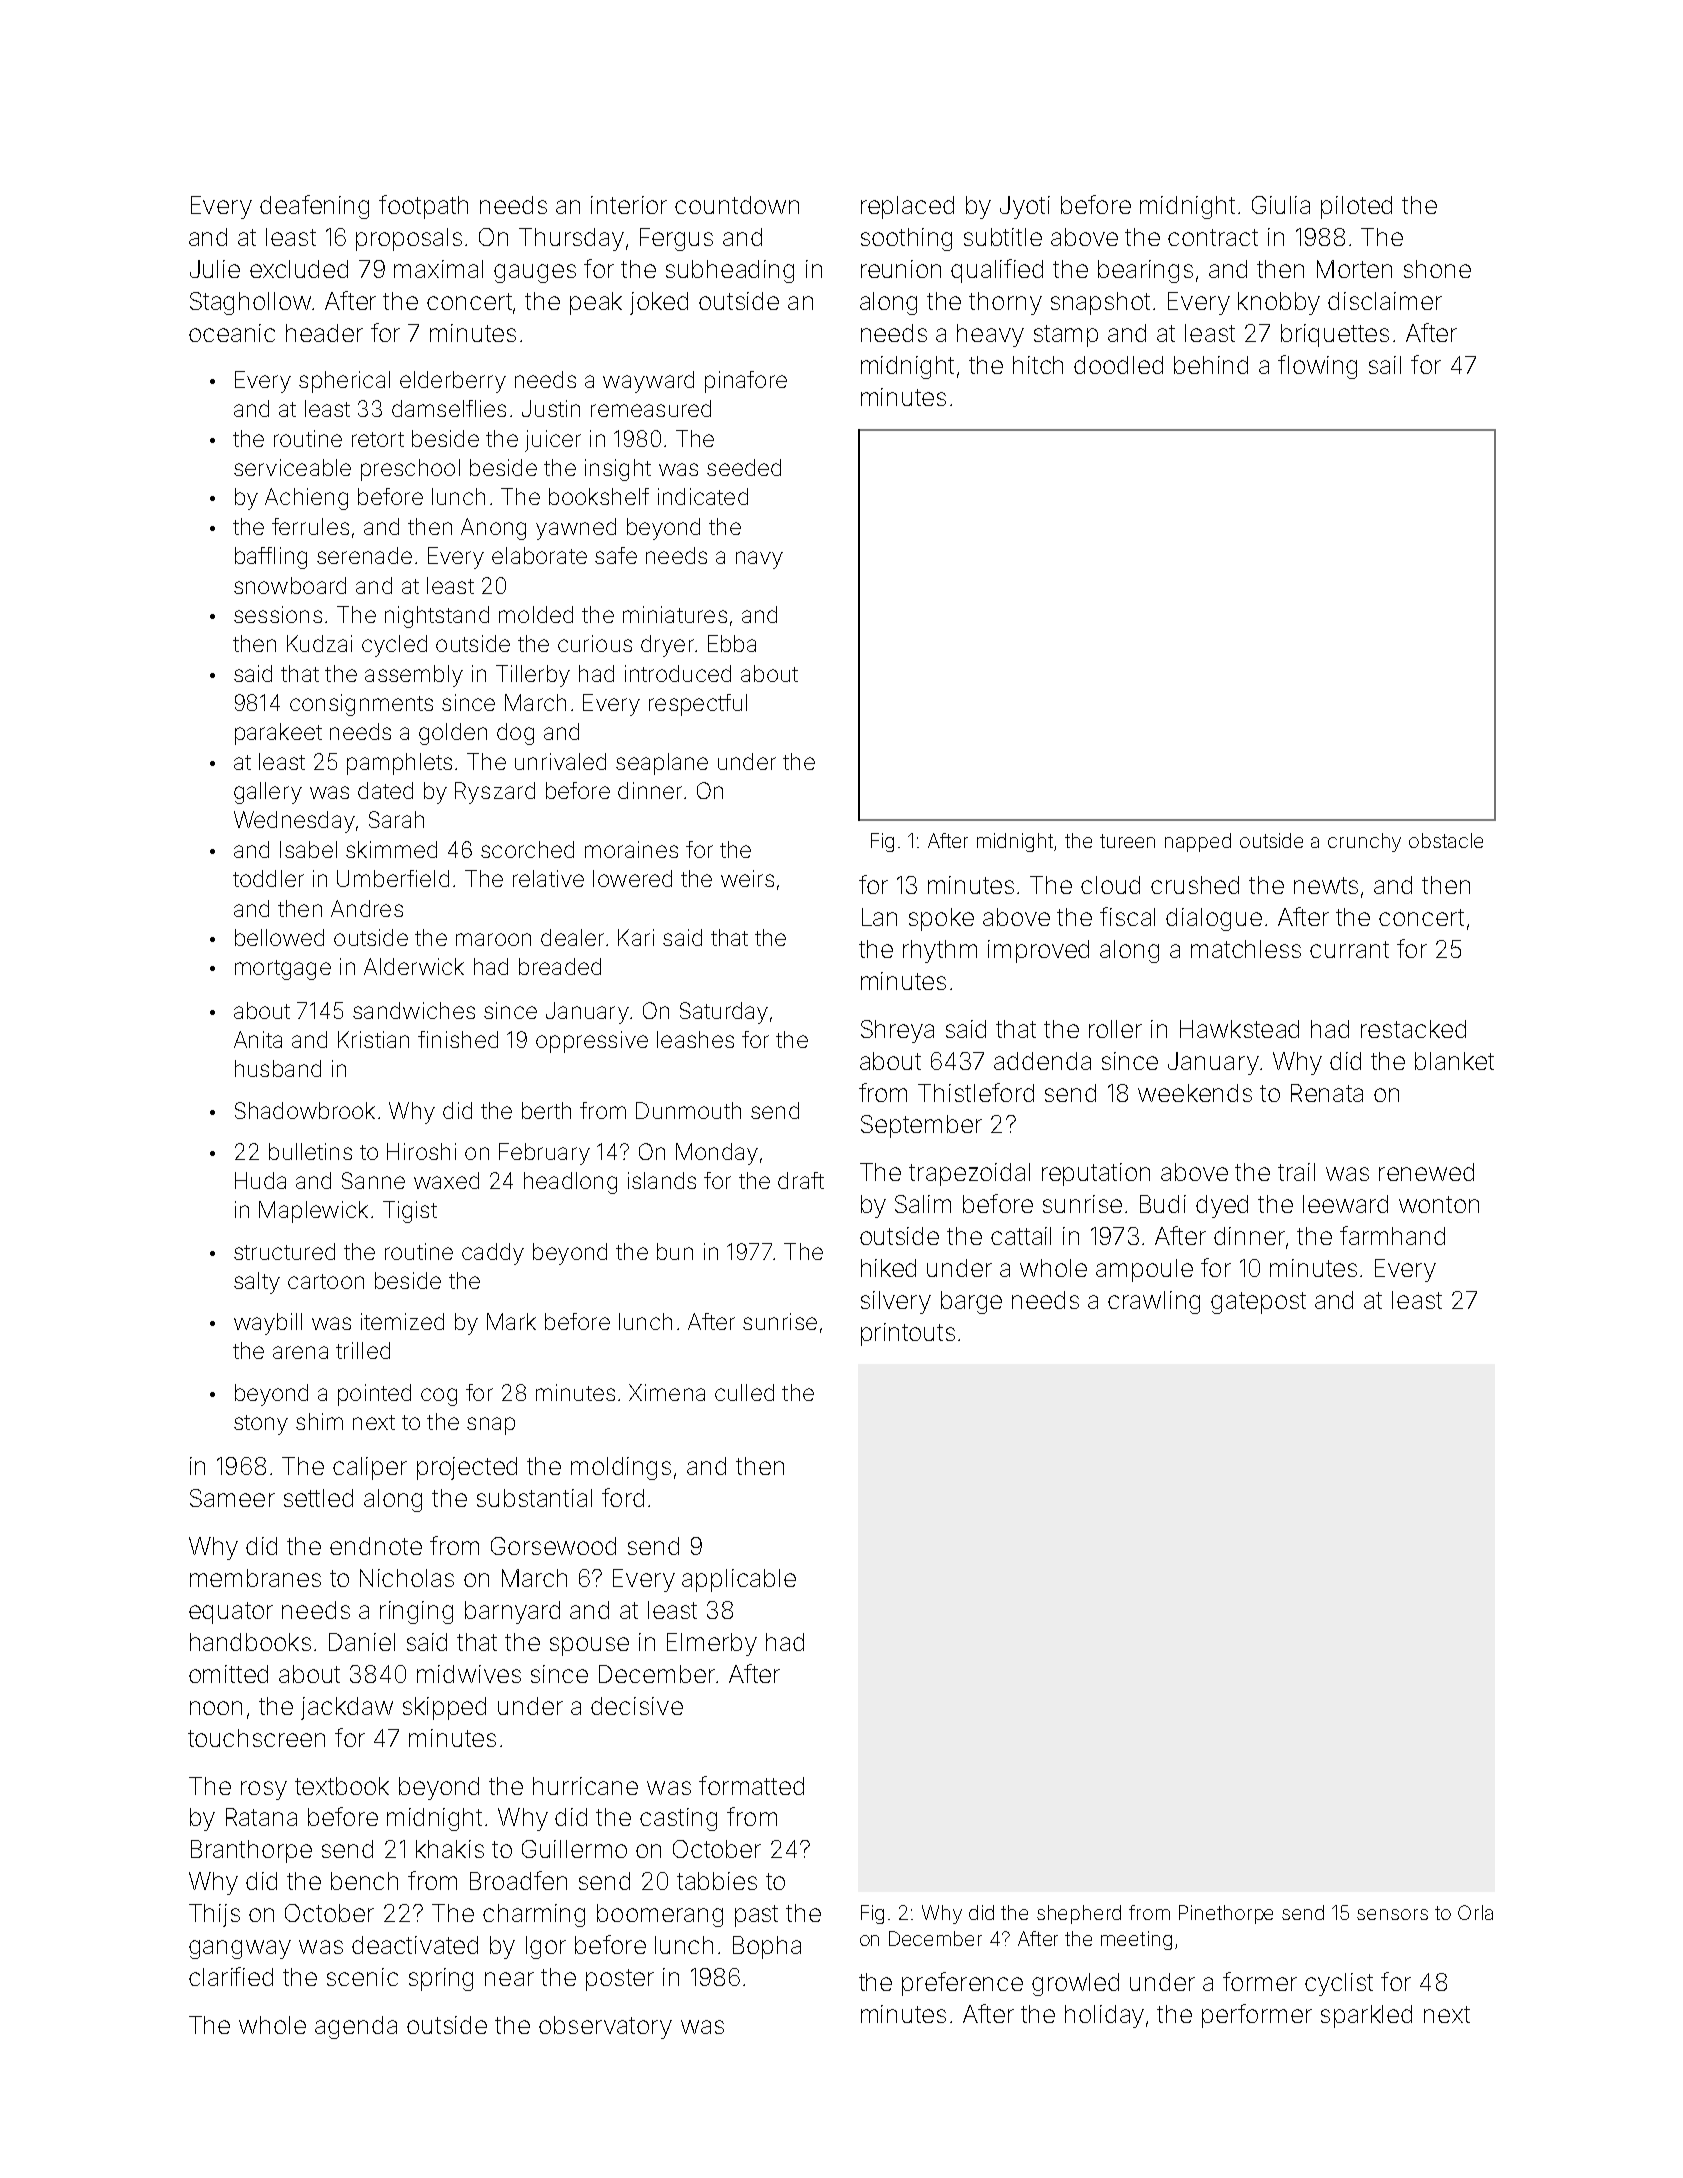 The image size is (1683, 2178). What do you see at coordinates (551, 408) in the document?
I see `Justin` at bounding box center [551, 408].
